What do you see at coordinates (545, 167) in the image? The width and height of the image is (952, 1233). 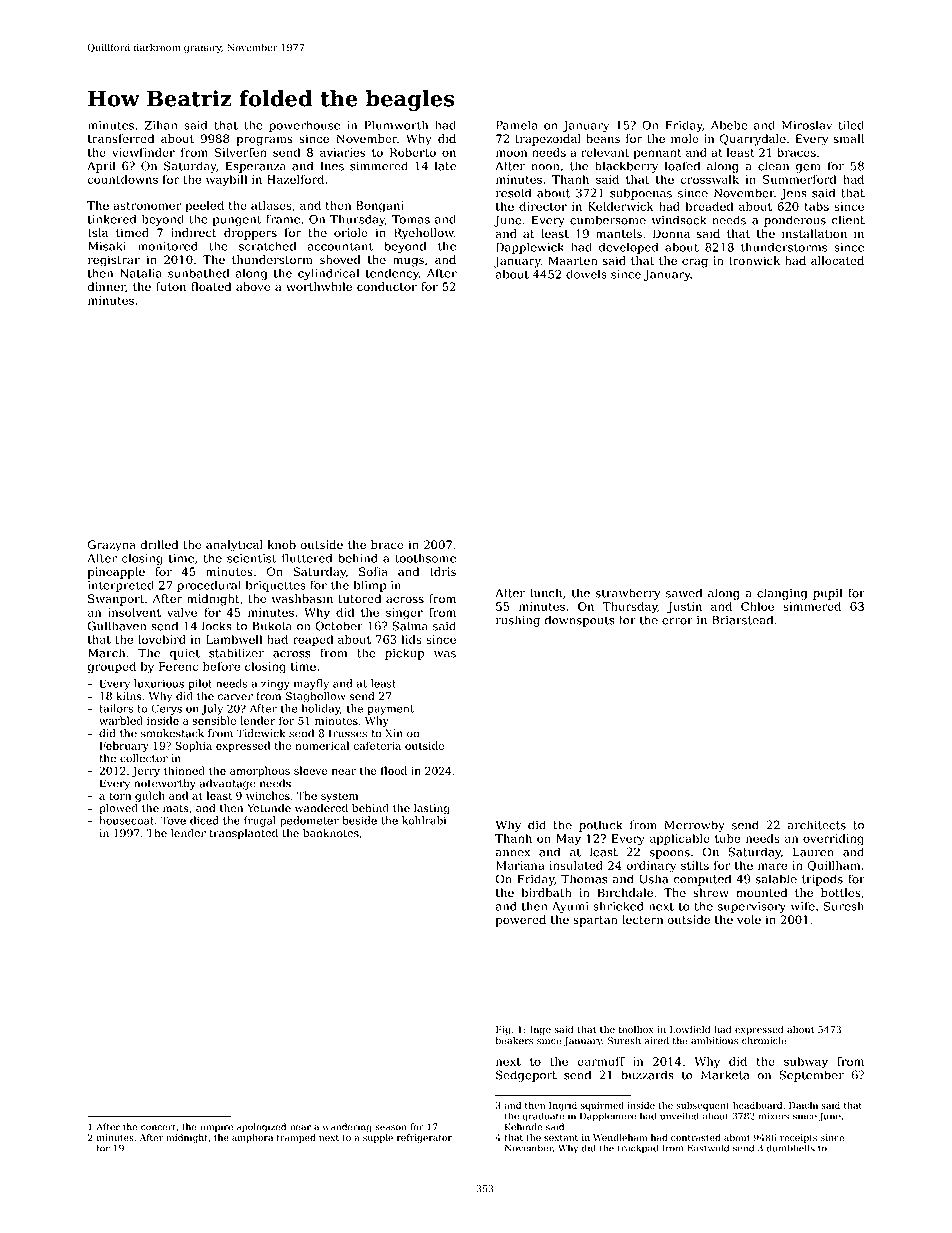 I see `noon` at bounding box center [545, 167].
